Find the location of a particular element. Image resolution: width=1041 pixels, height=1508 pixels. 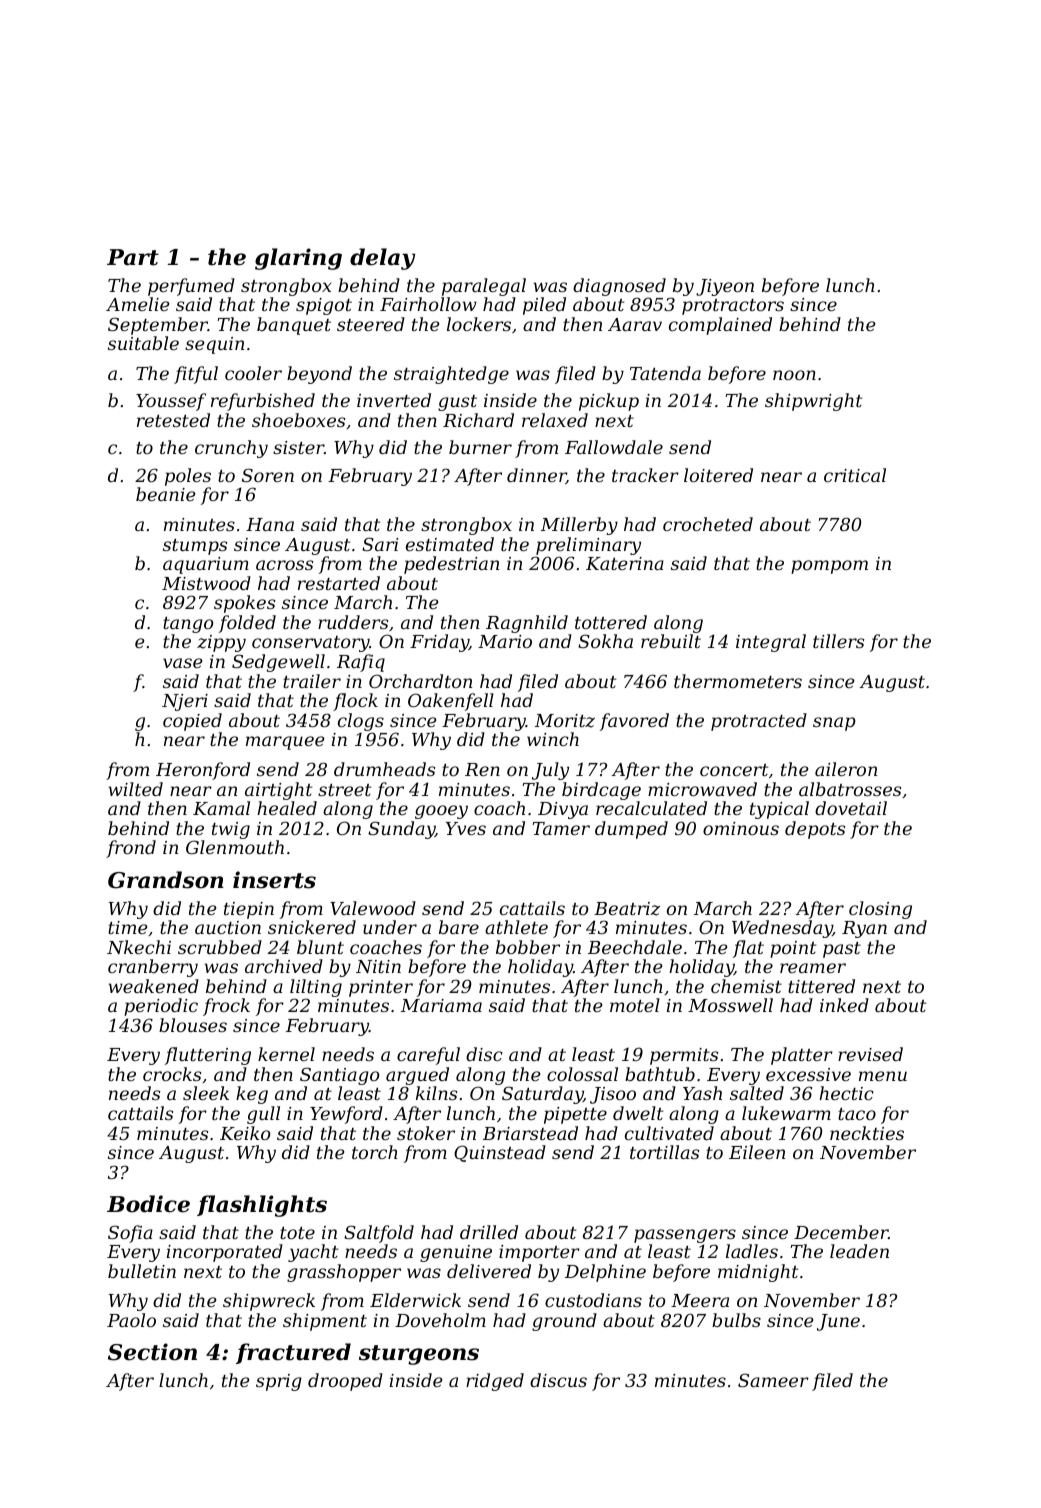

fractured is located at coordinates (293, 1353).
